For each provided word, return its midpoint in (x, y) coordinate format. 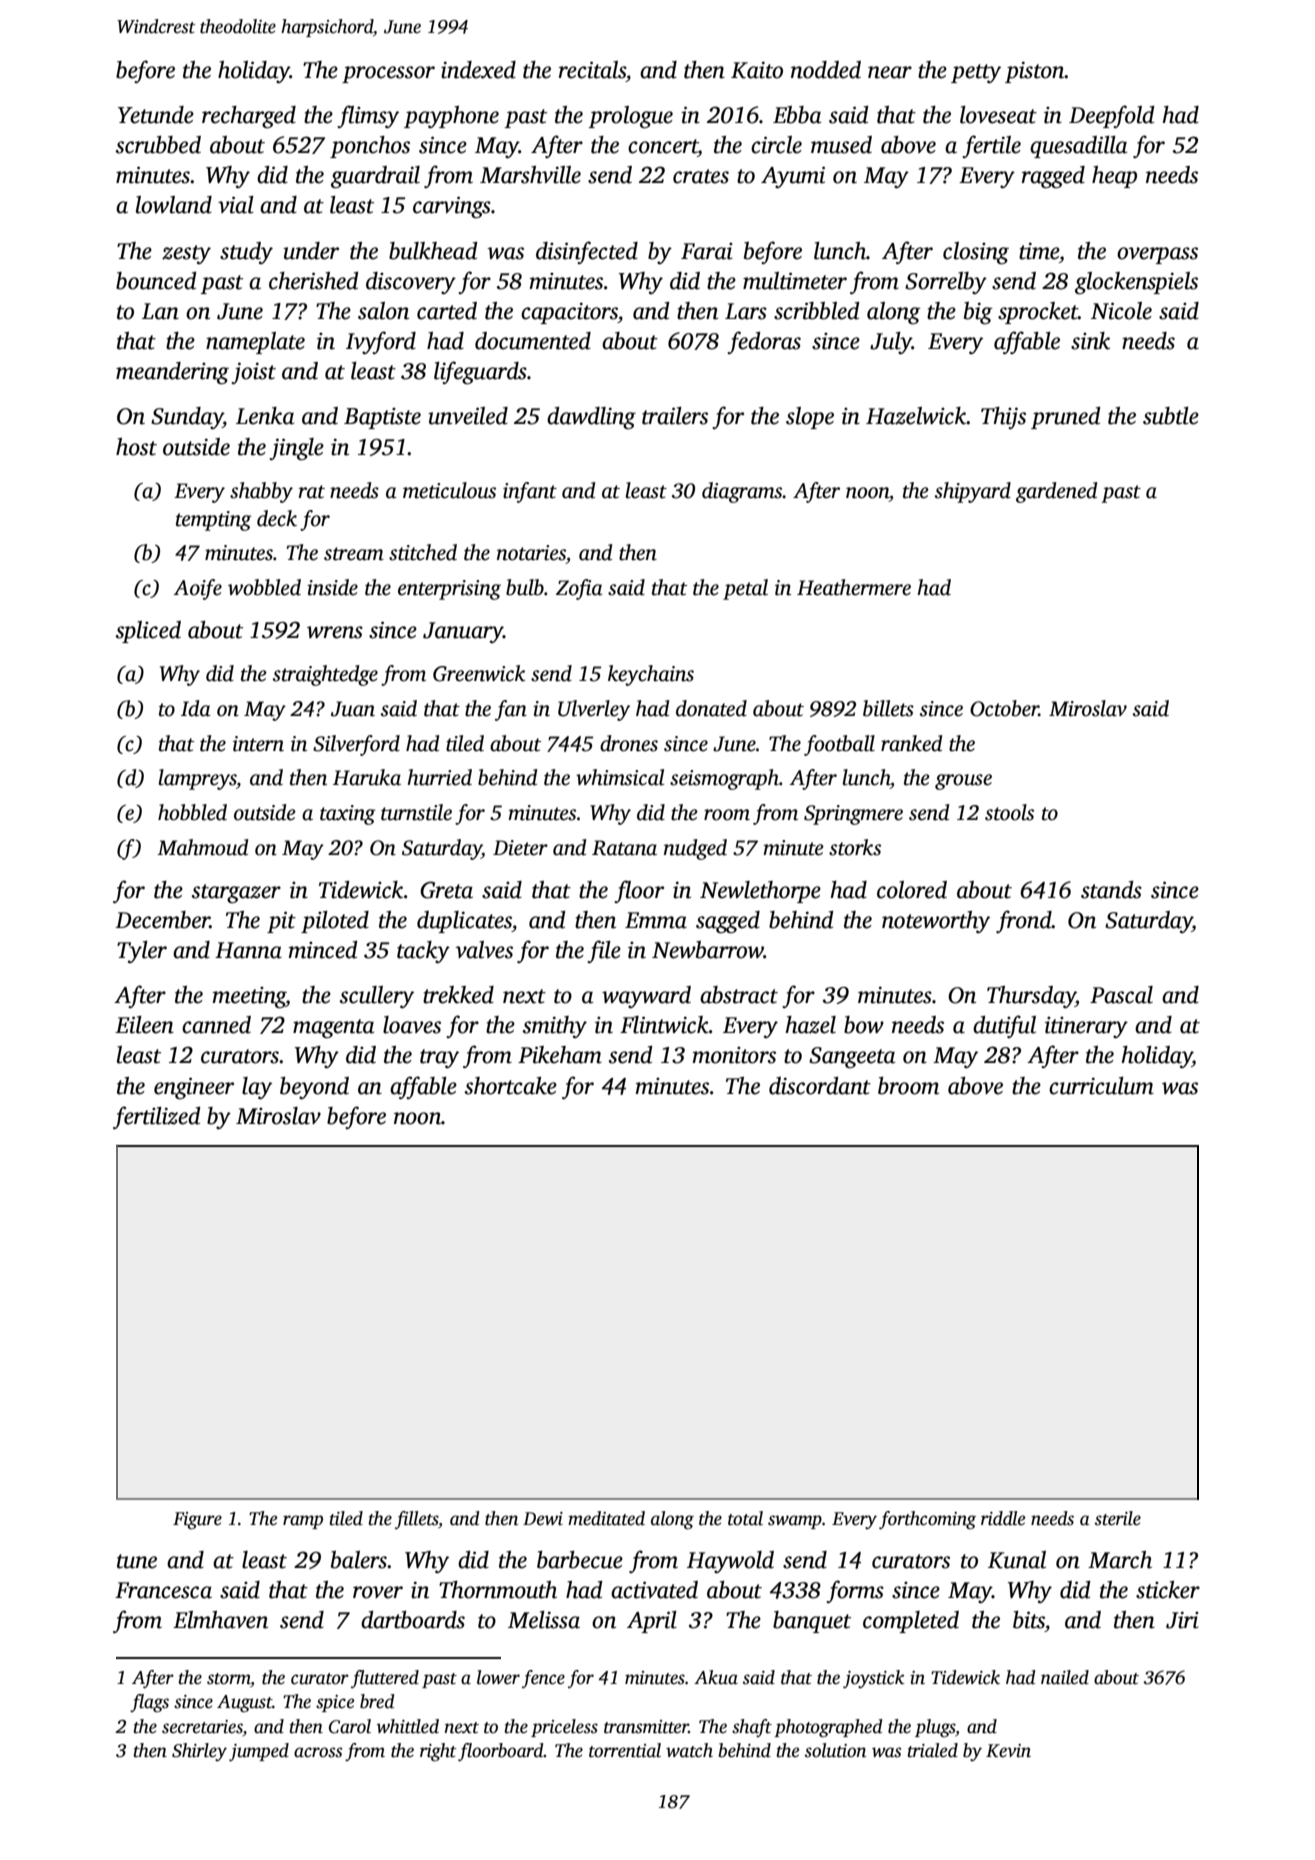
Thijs (1003, 418)
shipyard (973, 492)
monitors (734, 1055)
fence (543, 1679)
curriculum (1101, 1086)
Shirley (199, 1752)
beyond (314, 1088)
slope (810, 418)
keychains (651, 675)
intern (258, 744)
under (311, 251)
